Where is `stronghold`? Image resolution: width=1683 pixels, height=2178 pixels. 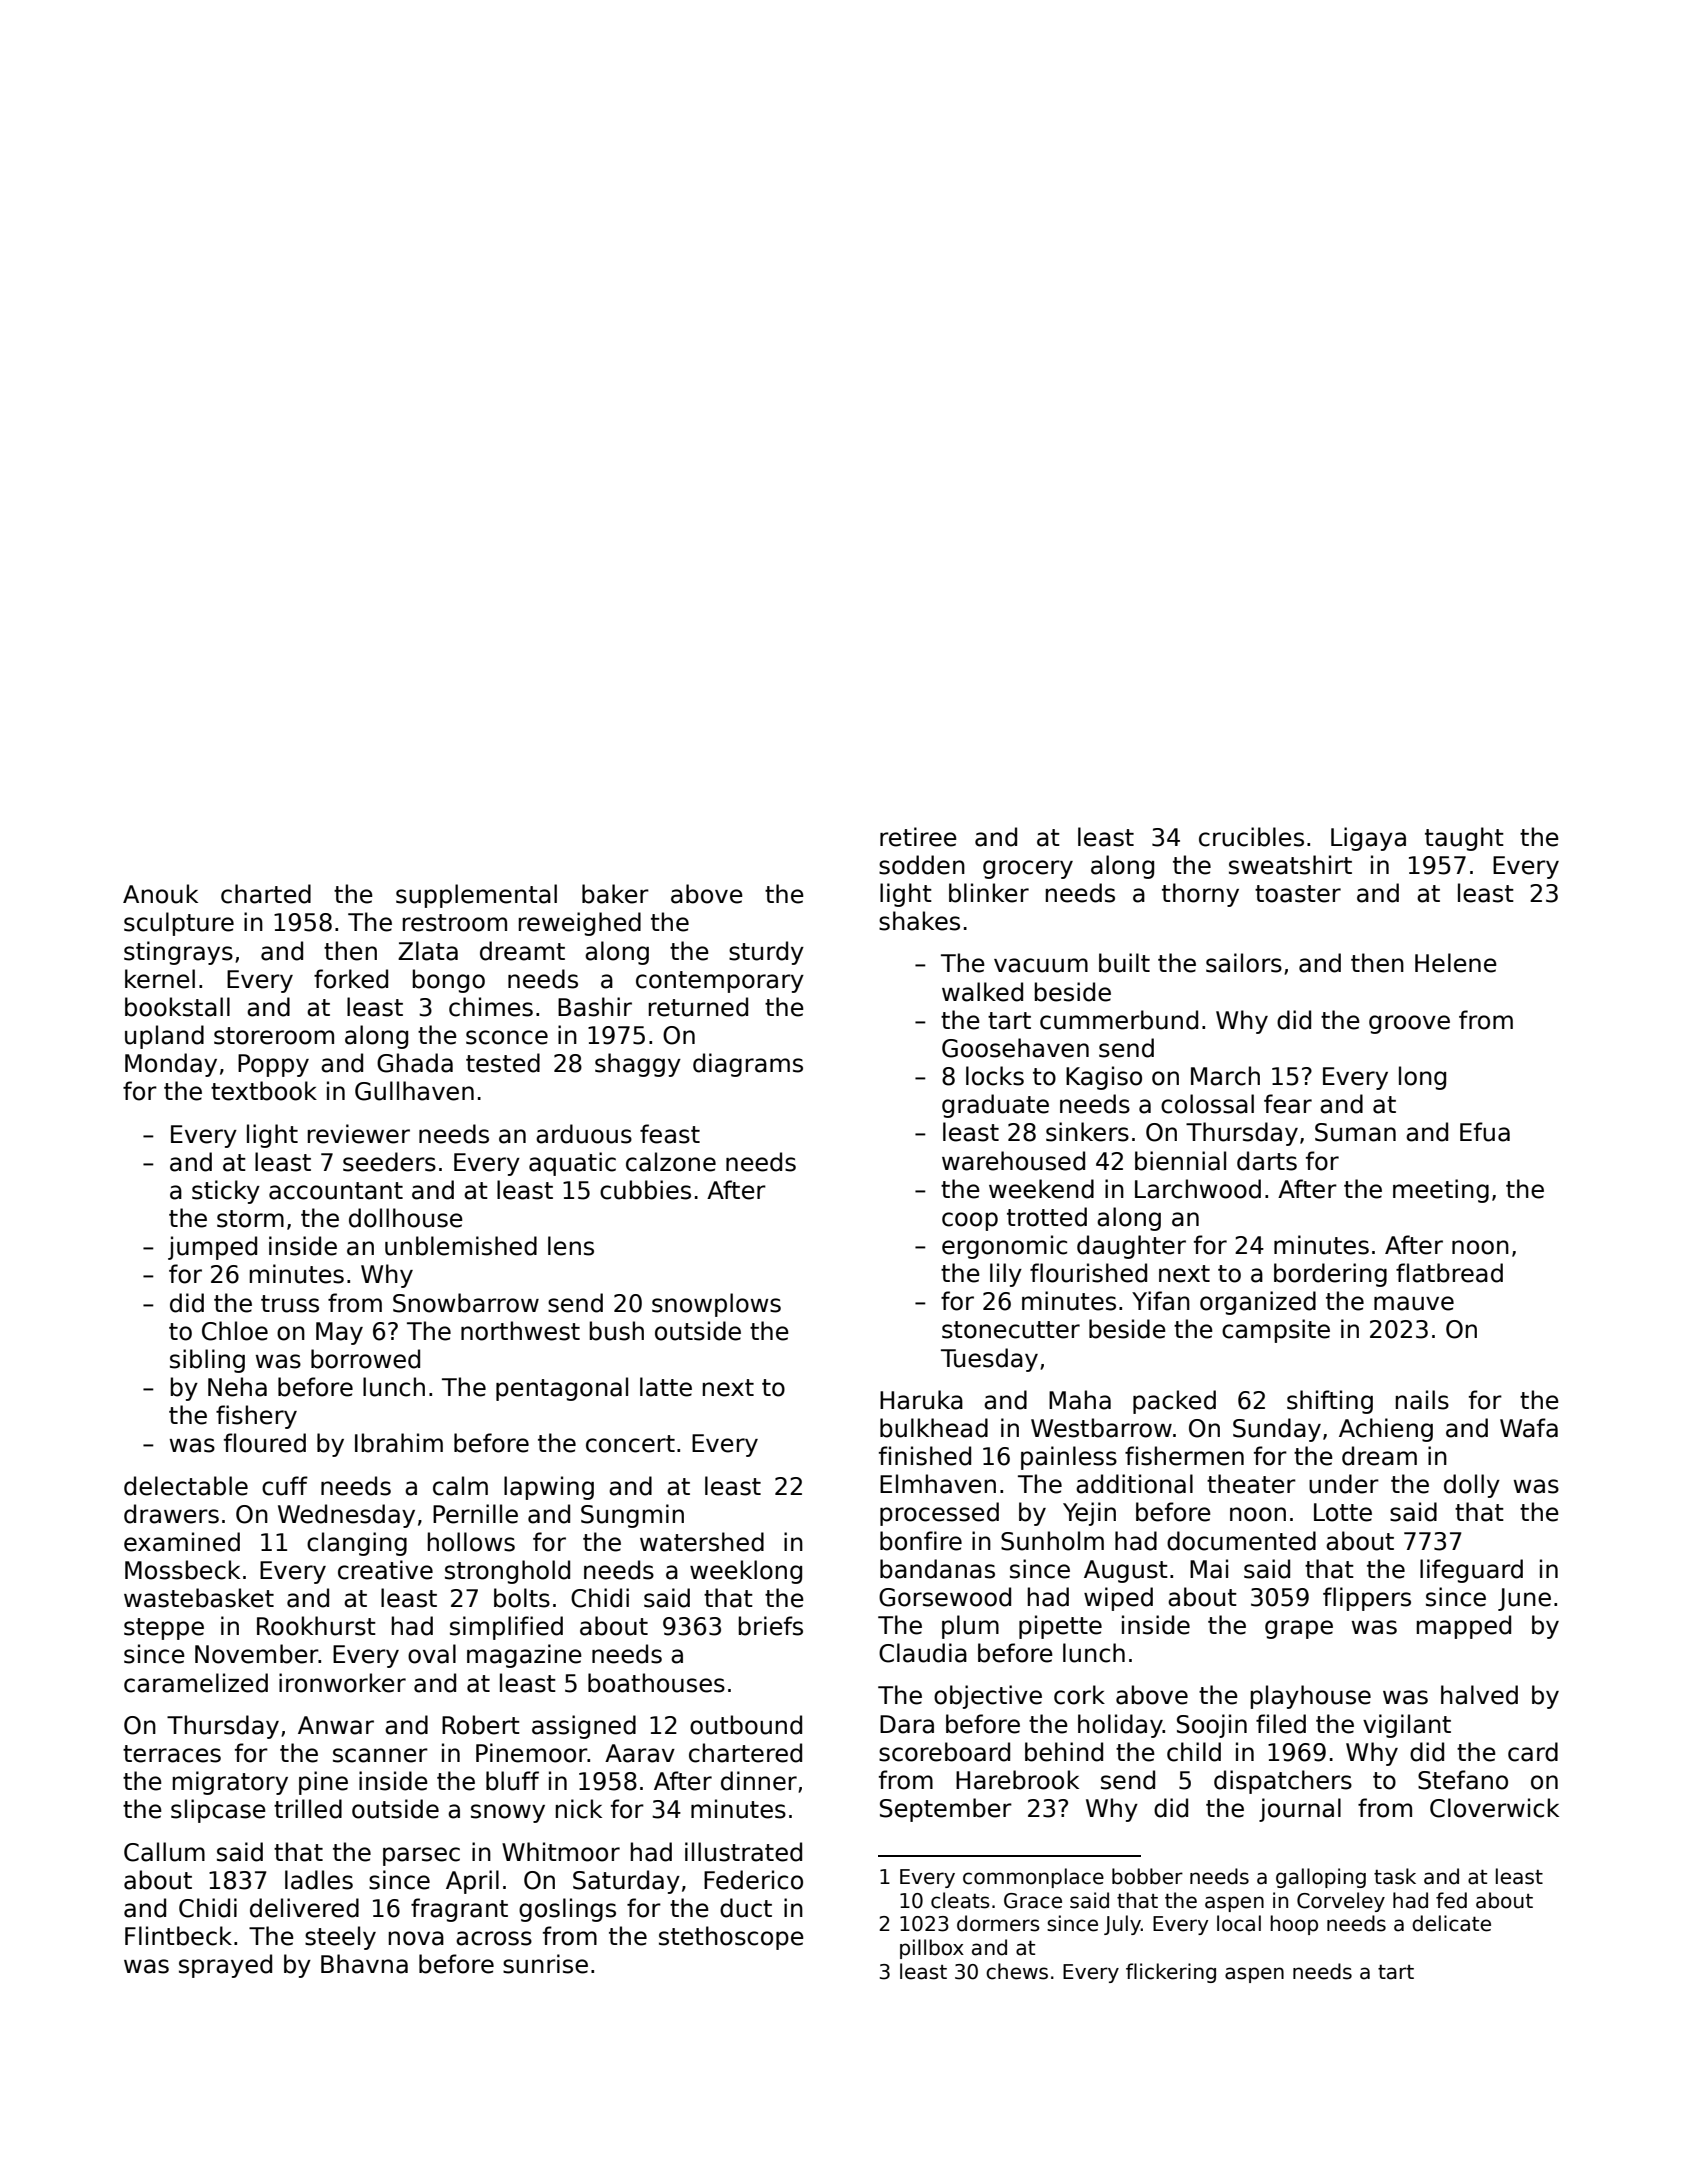 stronghold is located at coordinates (507, 1572).
